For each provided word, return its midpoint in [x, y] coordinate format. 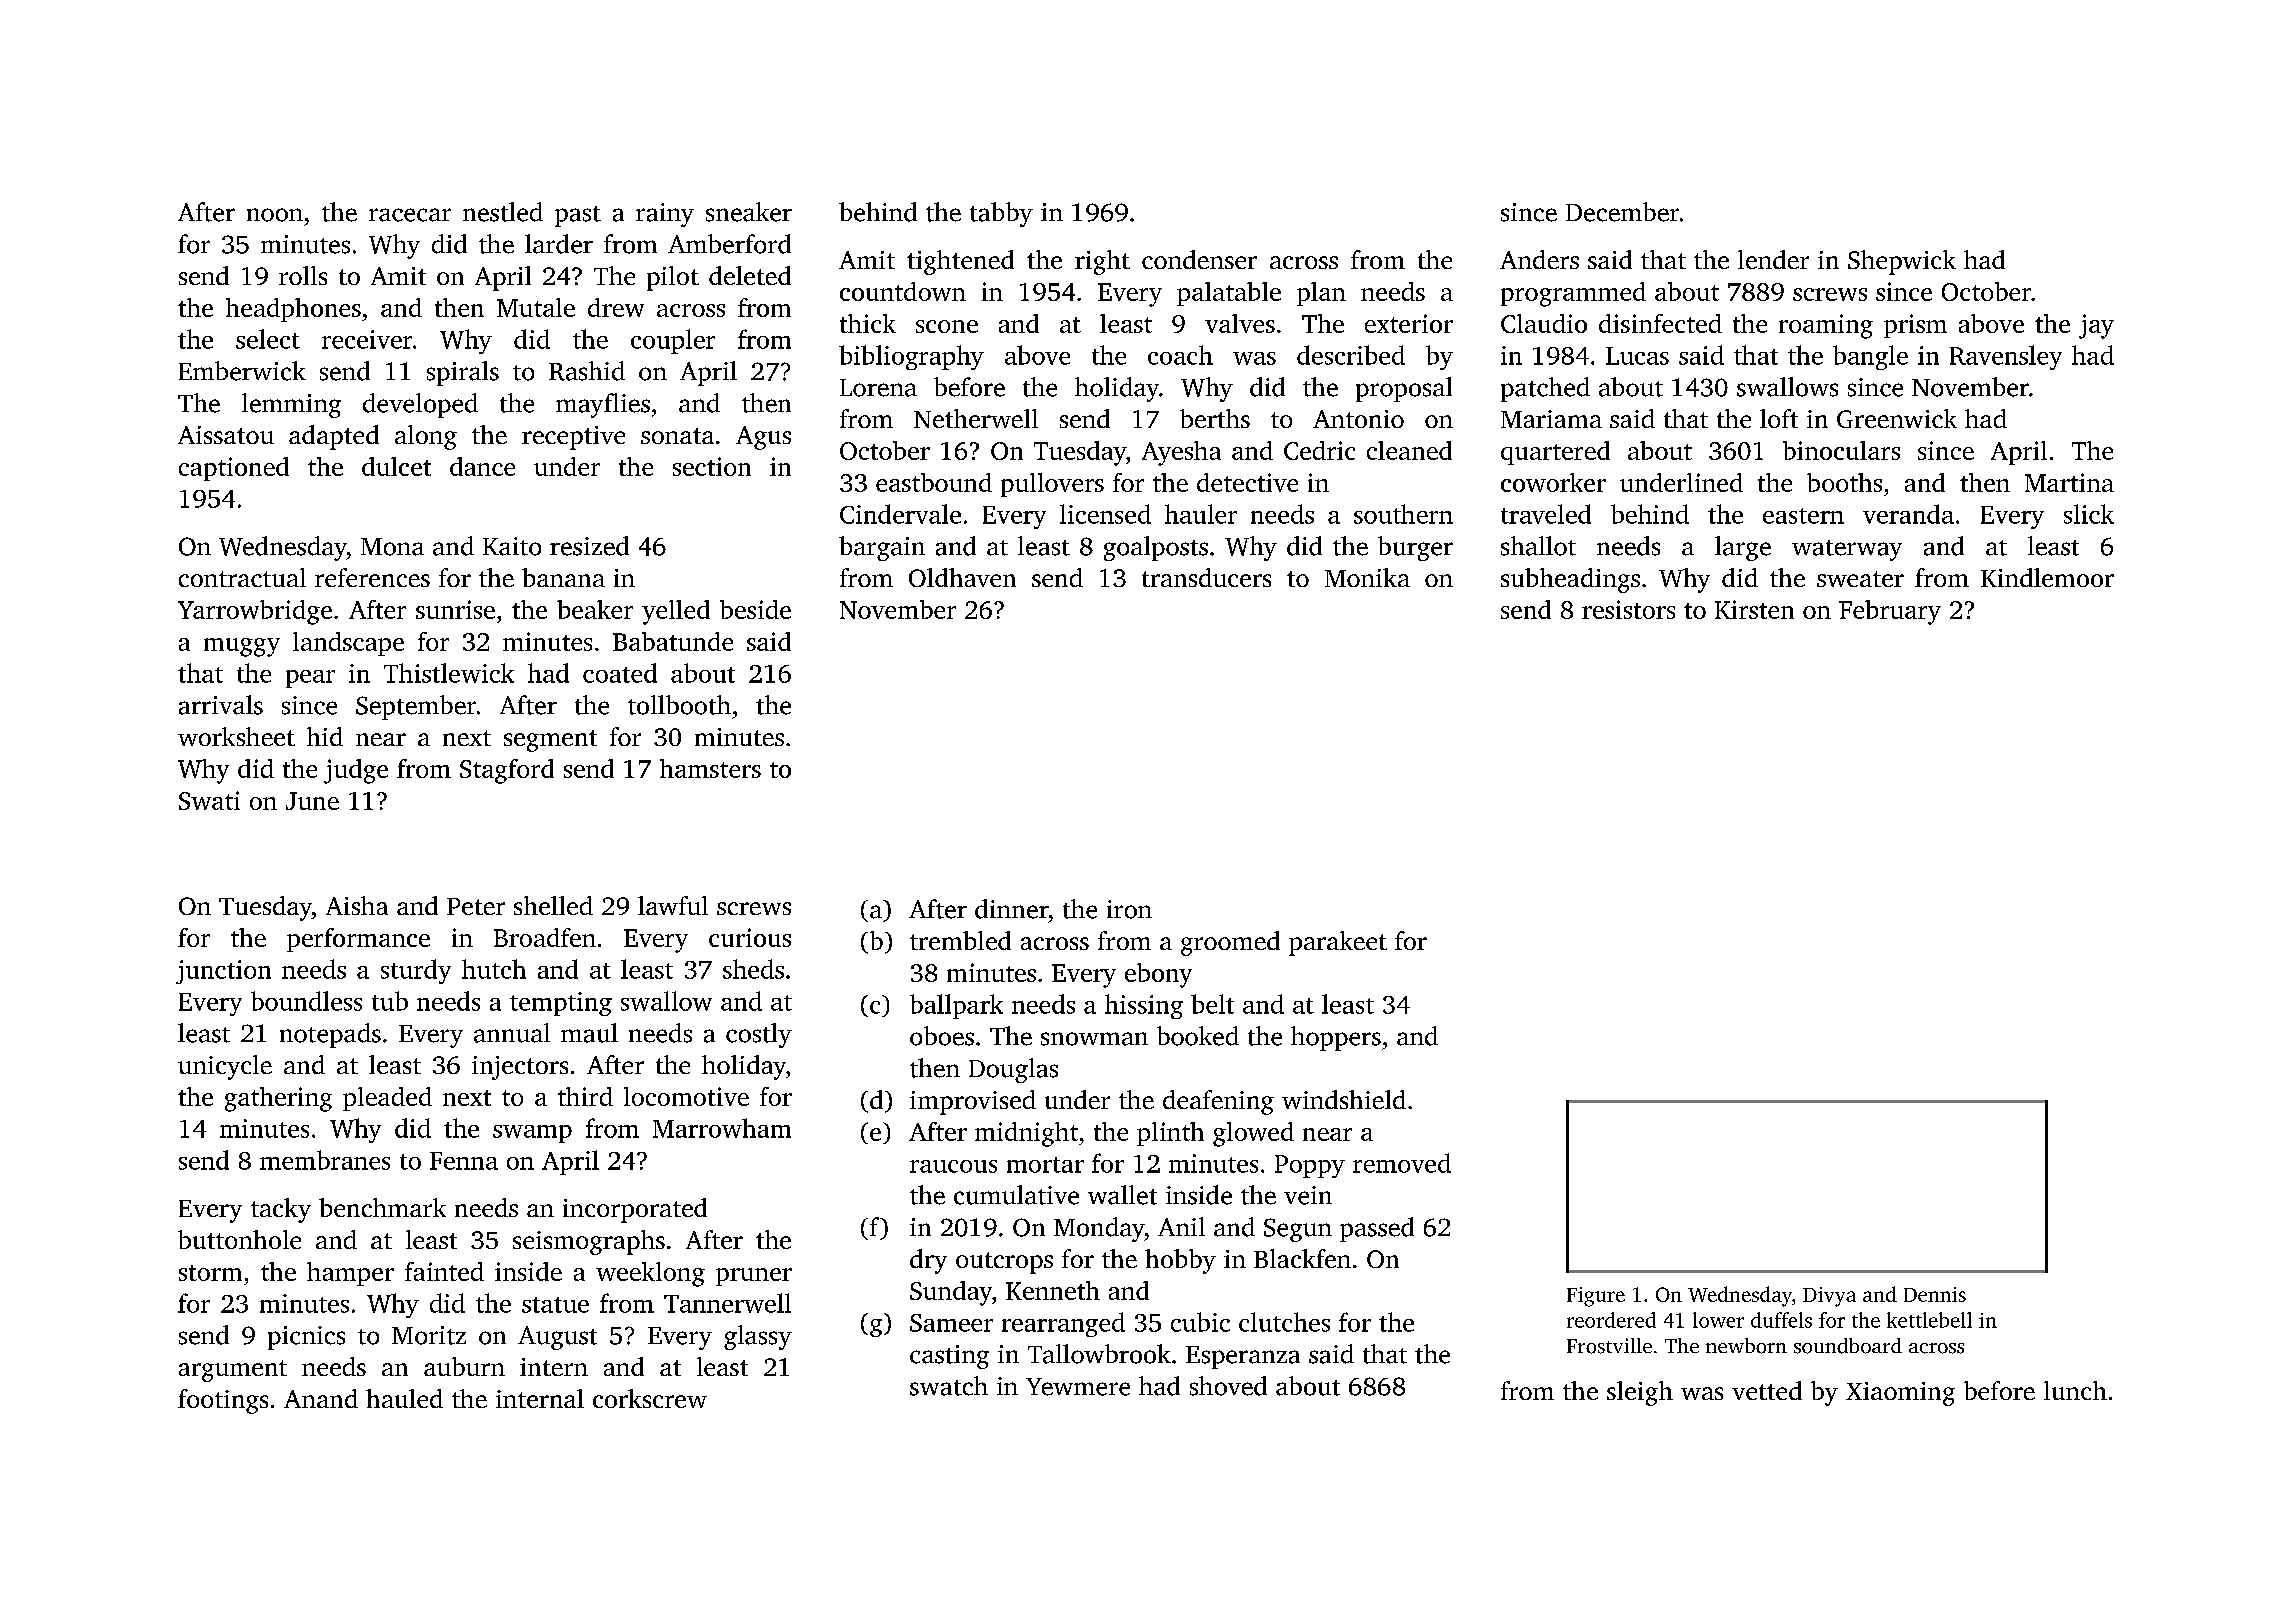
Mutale [536, 307]
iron [1129, 909]
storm [210, 1273]
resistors [1628, 609]
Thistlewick [449, 673]
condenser [1199, 259]
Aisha [357, 905]
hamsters [710, 768]
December [1622, 212]
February [1890, 612]
